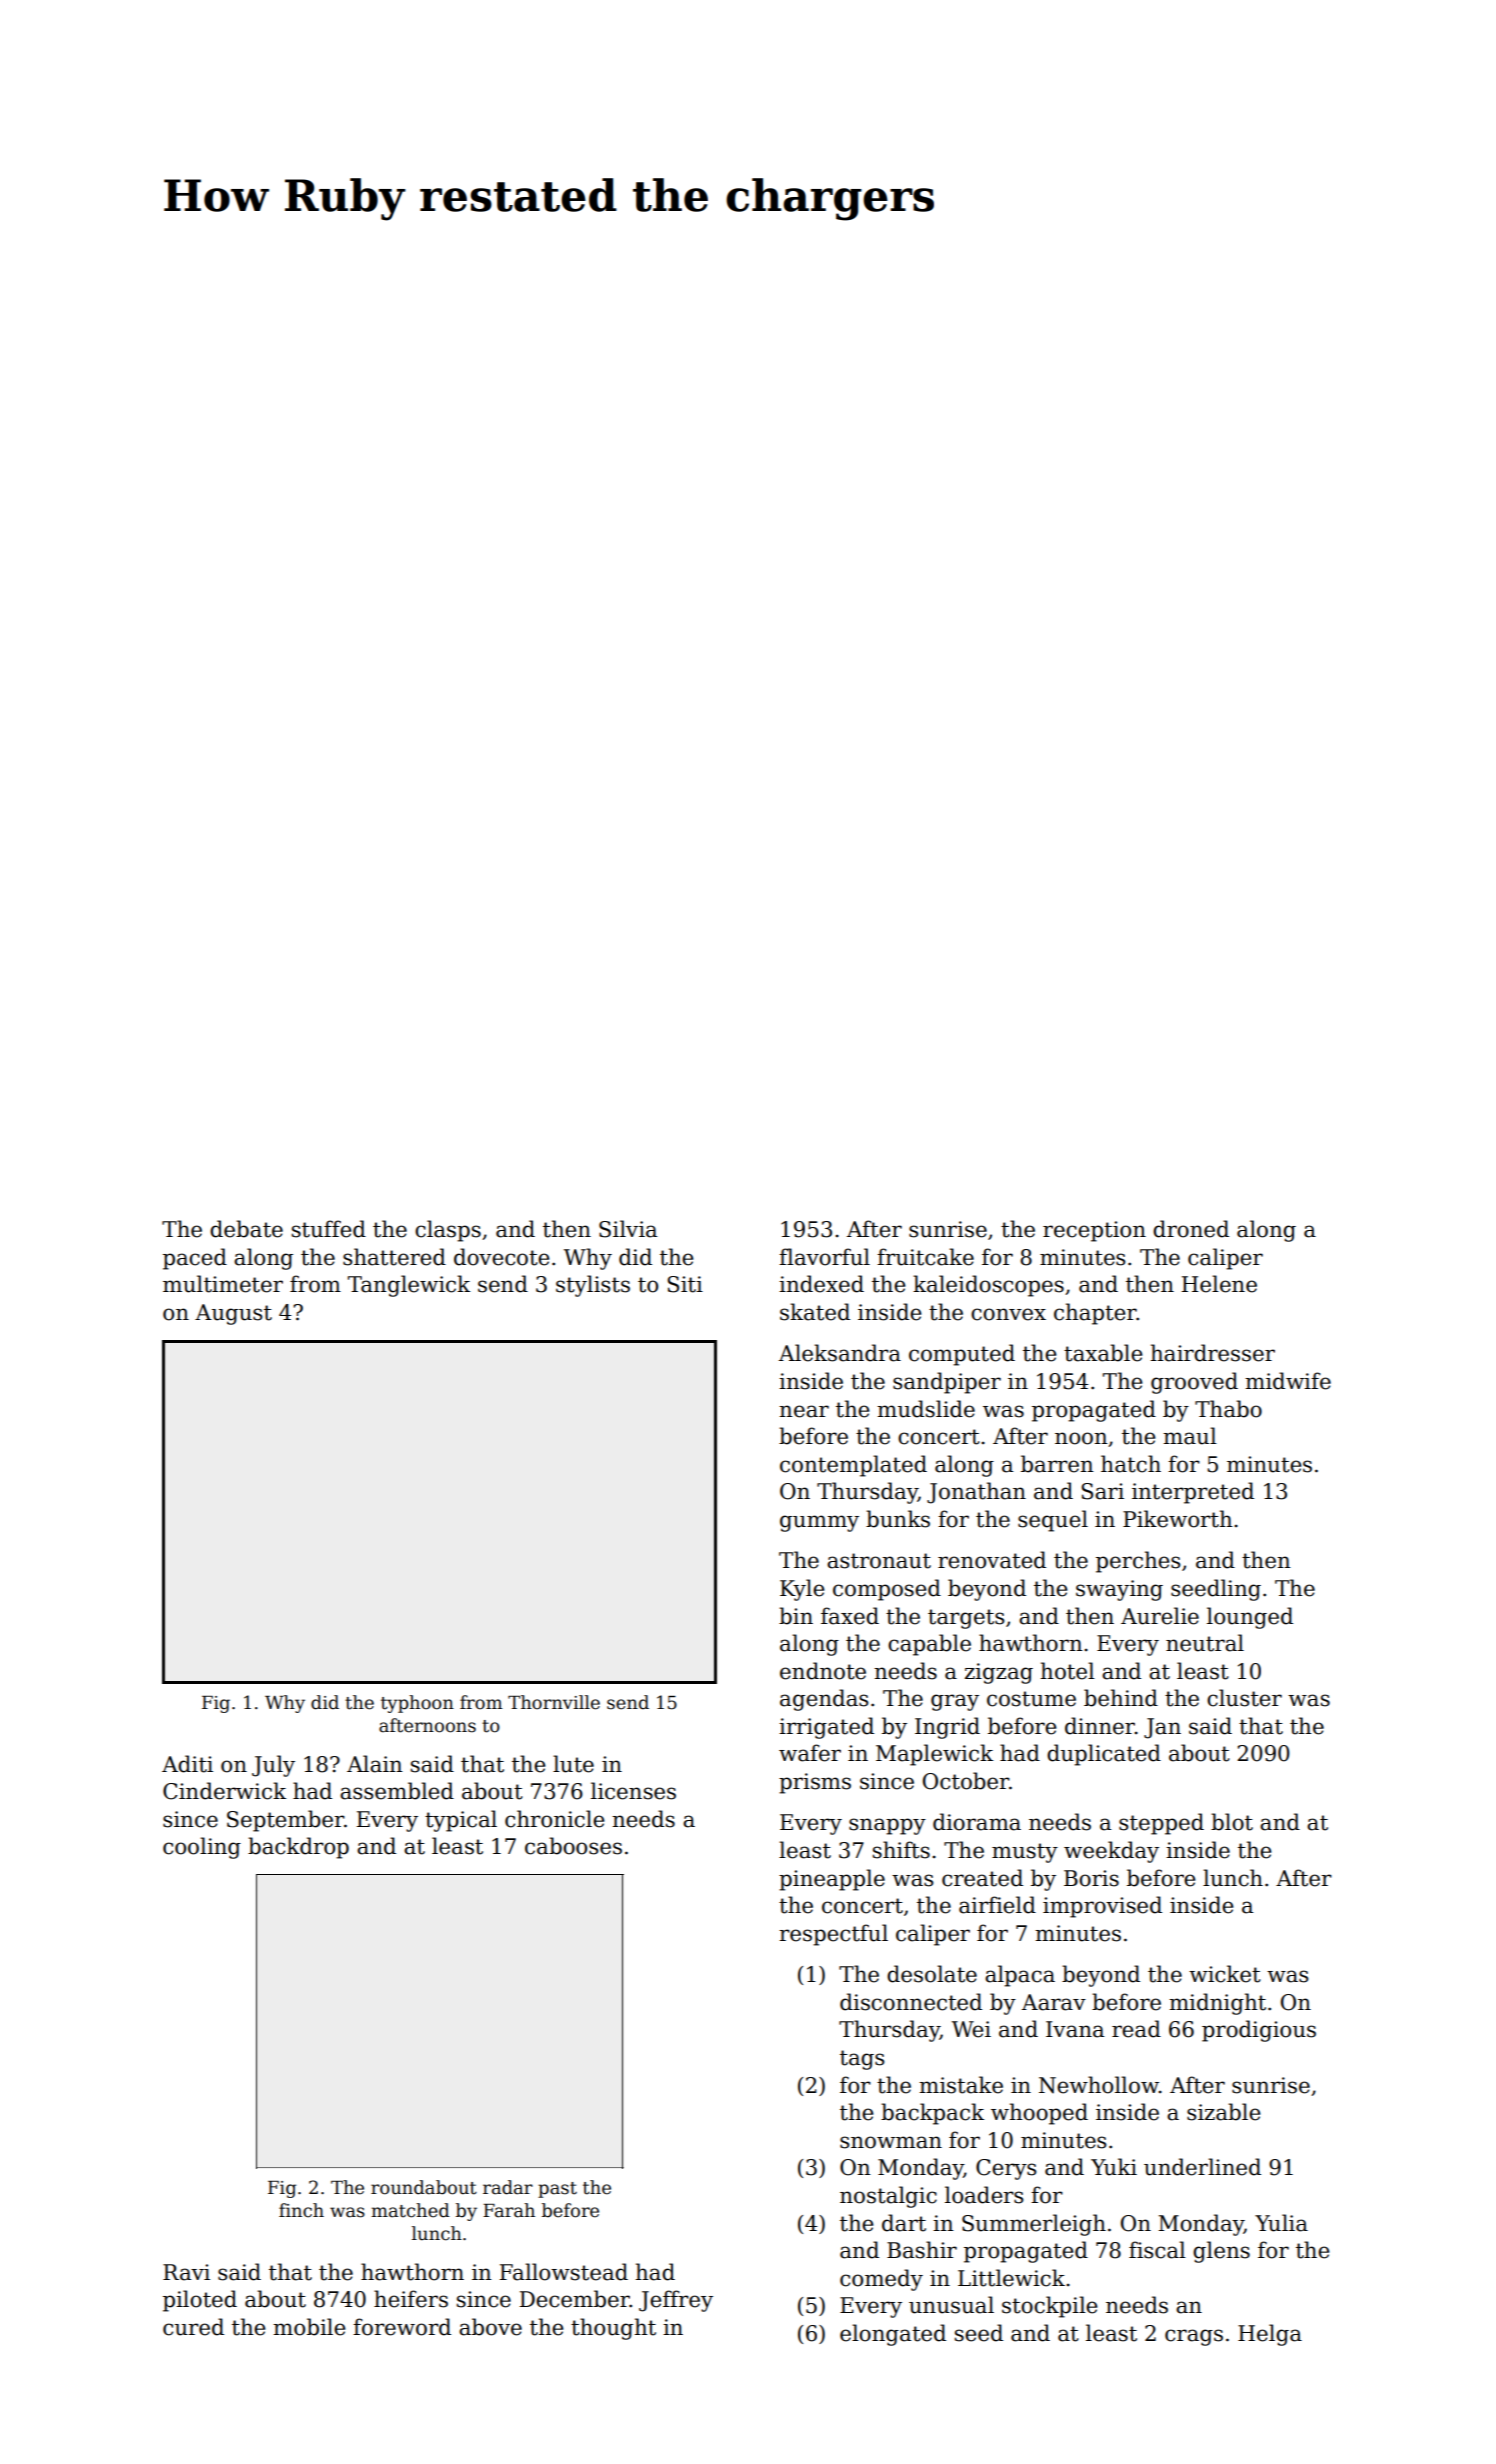 The height and width of the screenshot is (2464, 1496). Describe the element at coordinates (593, 1286) in the screenshot. I see `stylists` at that location.
